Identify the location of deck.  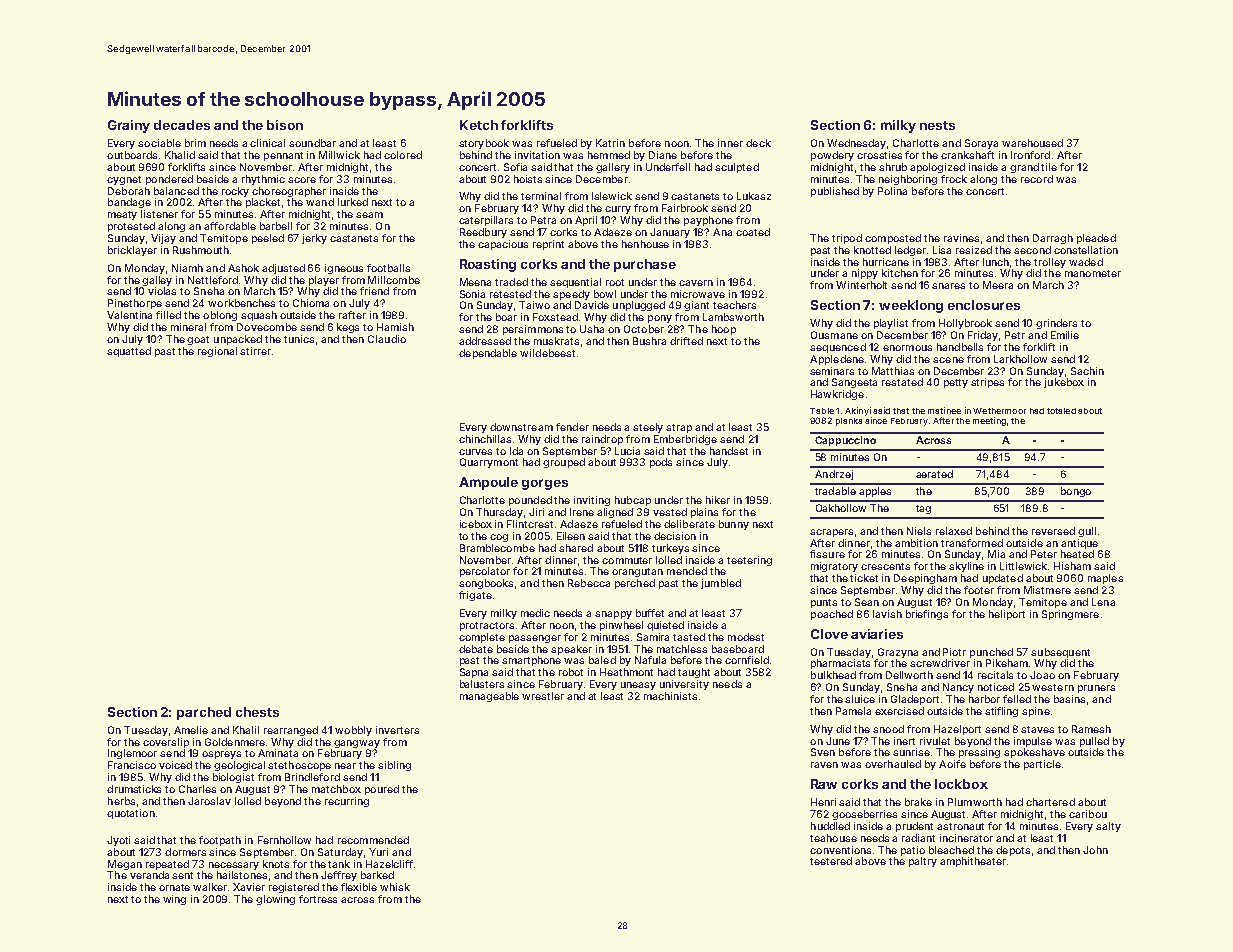
(758, 143).
